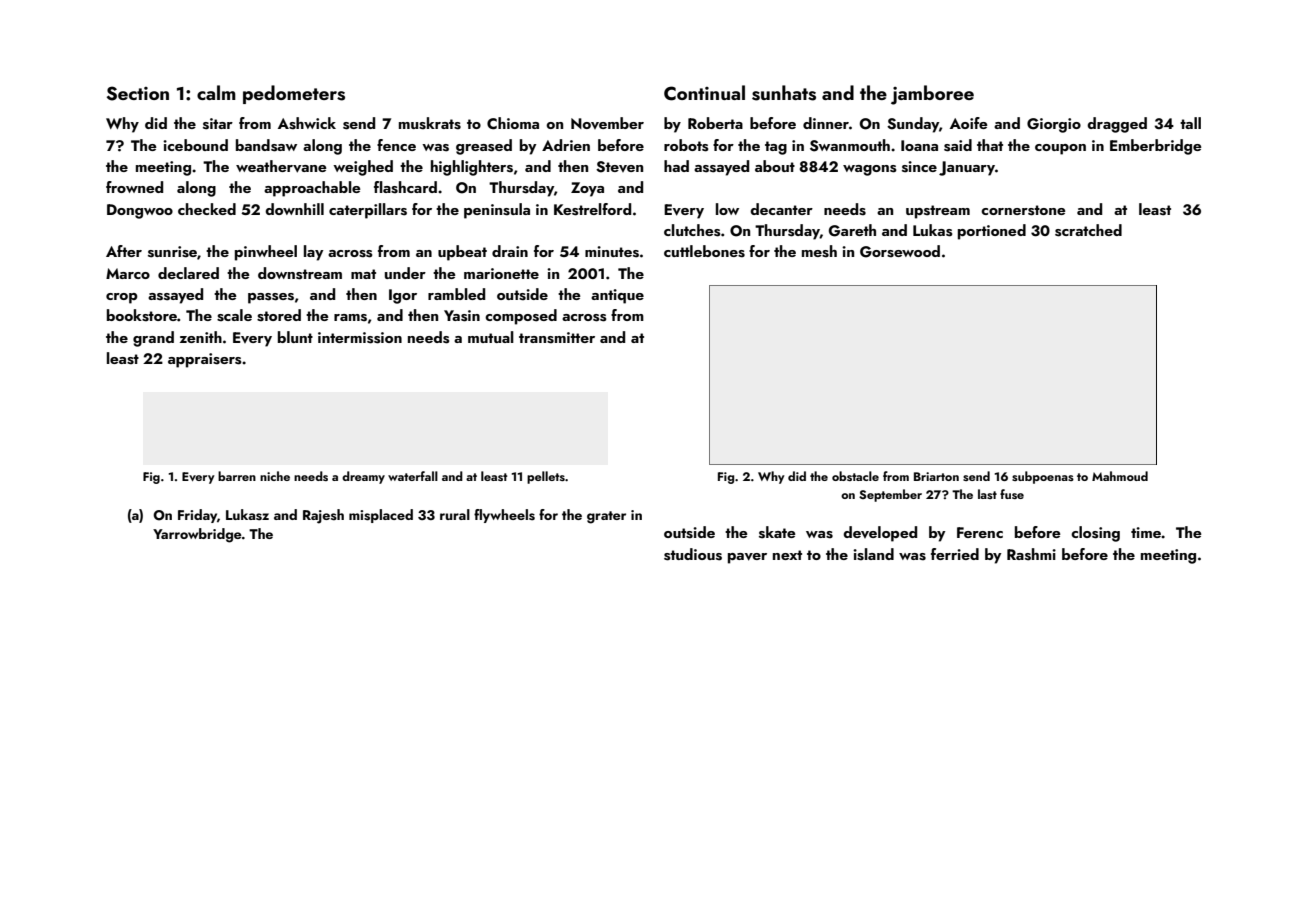  What do you see at coordinates (197, 516) in the page?
I see `Friday` at bounding box center [197, 516].
